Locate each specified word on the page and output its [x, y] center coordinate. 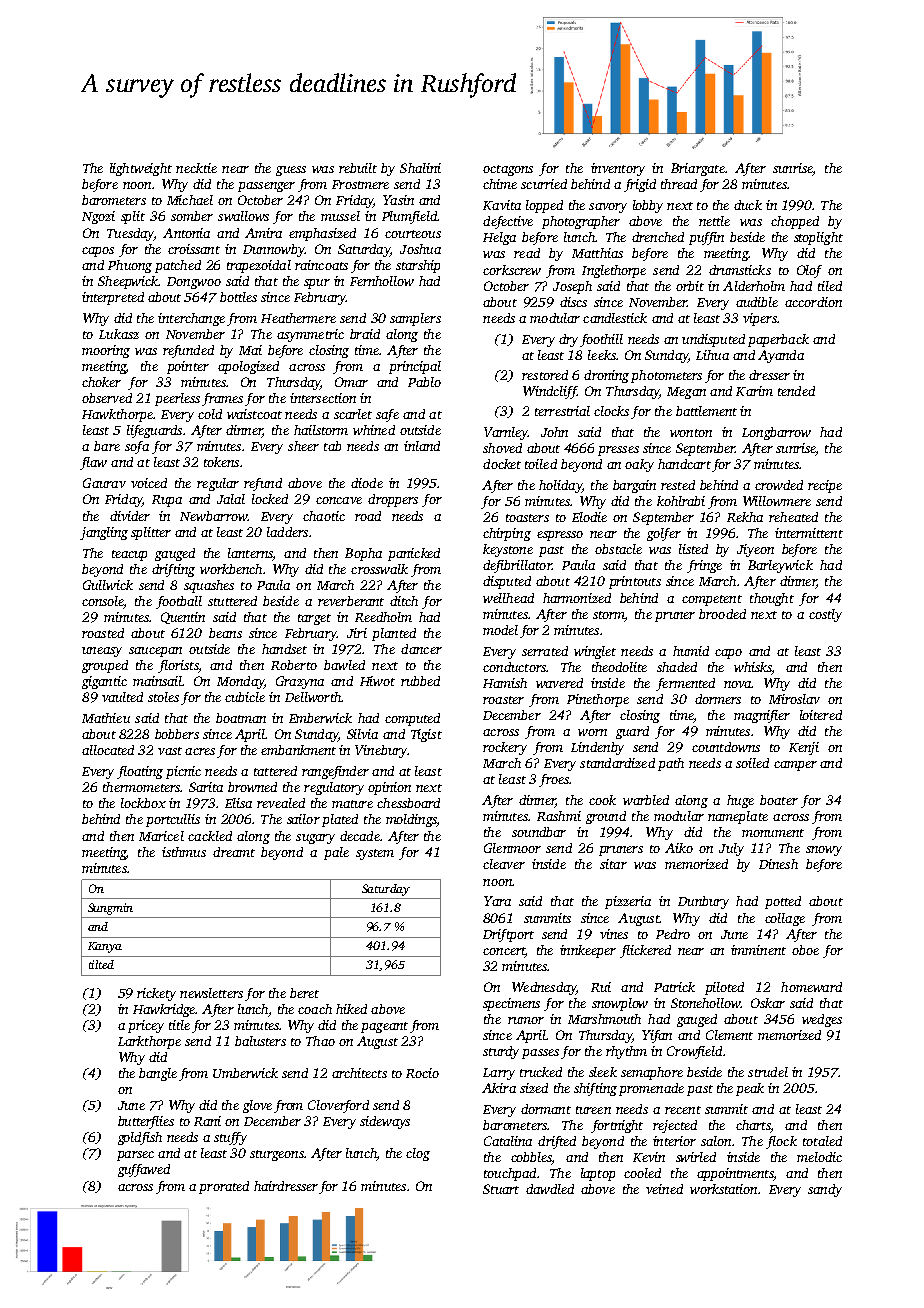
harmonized [577, 598]
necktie [196, 168]
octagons [508, 170]
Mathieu [106, 718]
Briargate [698, 169]
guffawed [144, 1170]
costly [825, 615]
